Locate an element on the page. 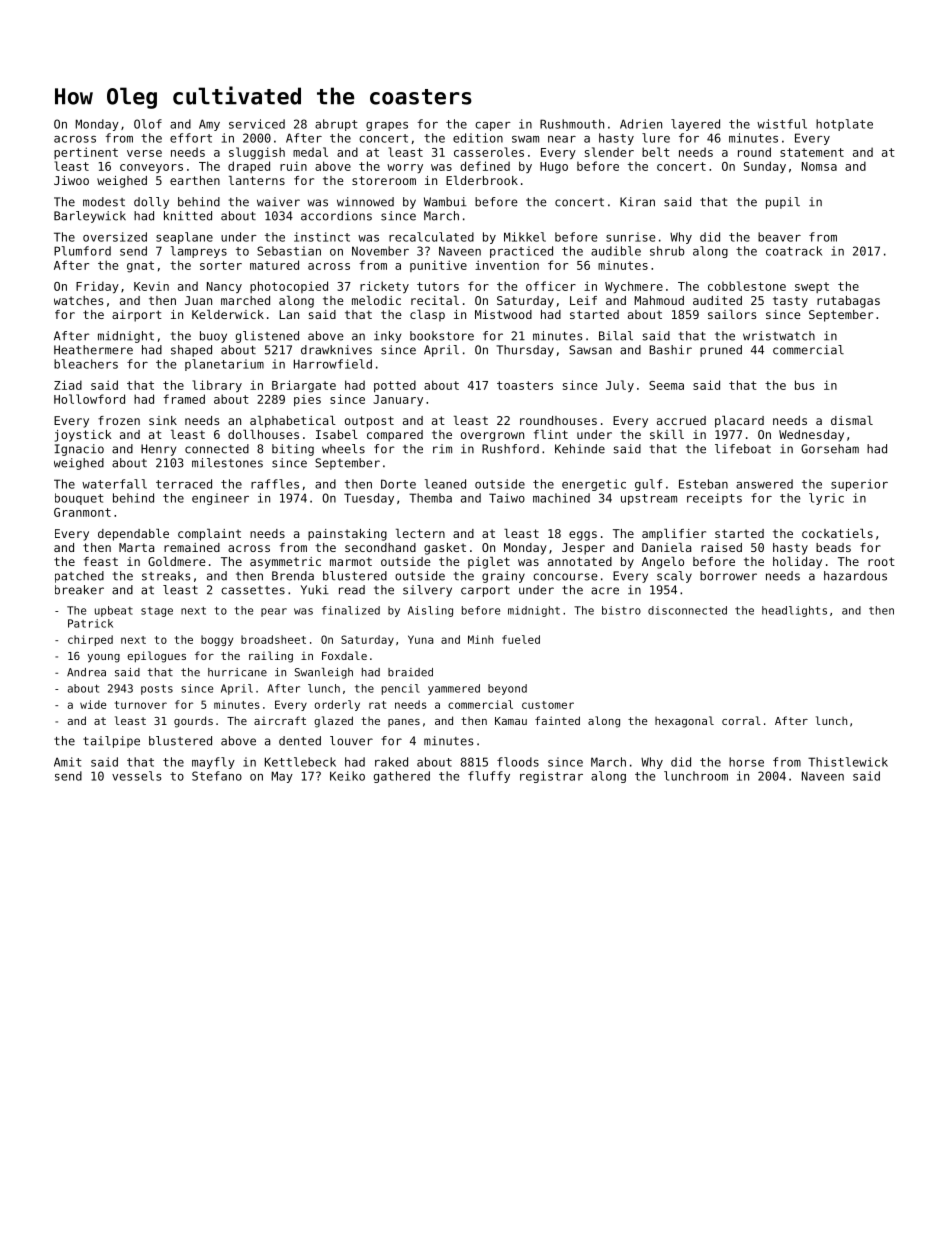 This document has height=1233, width=952. wistful is located at coordinates (782, 124).
